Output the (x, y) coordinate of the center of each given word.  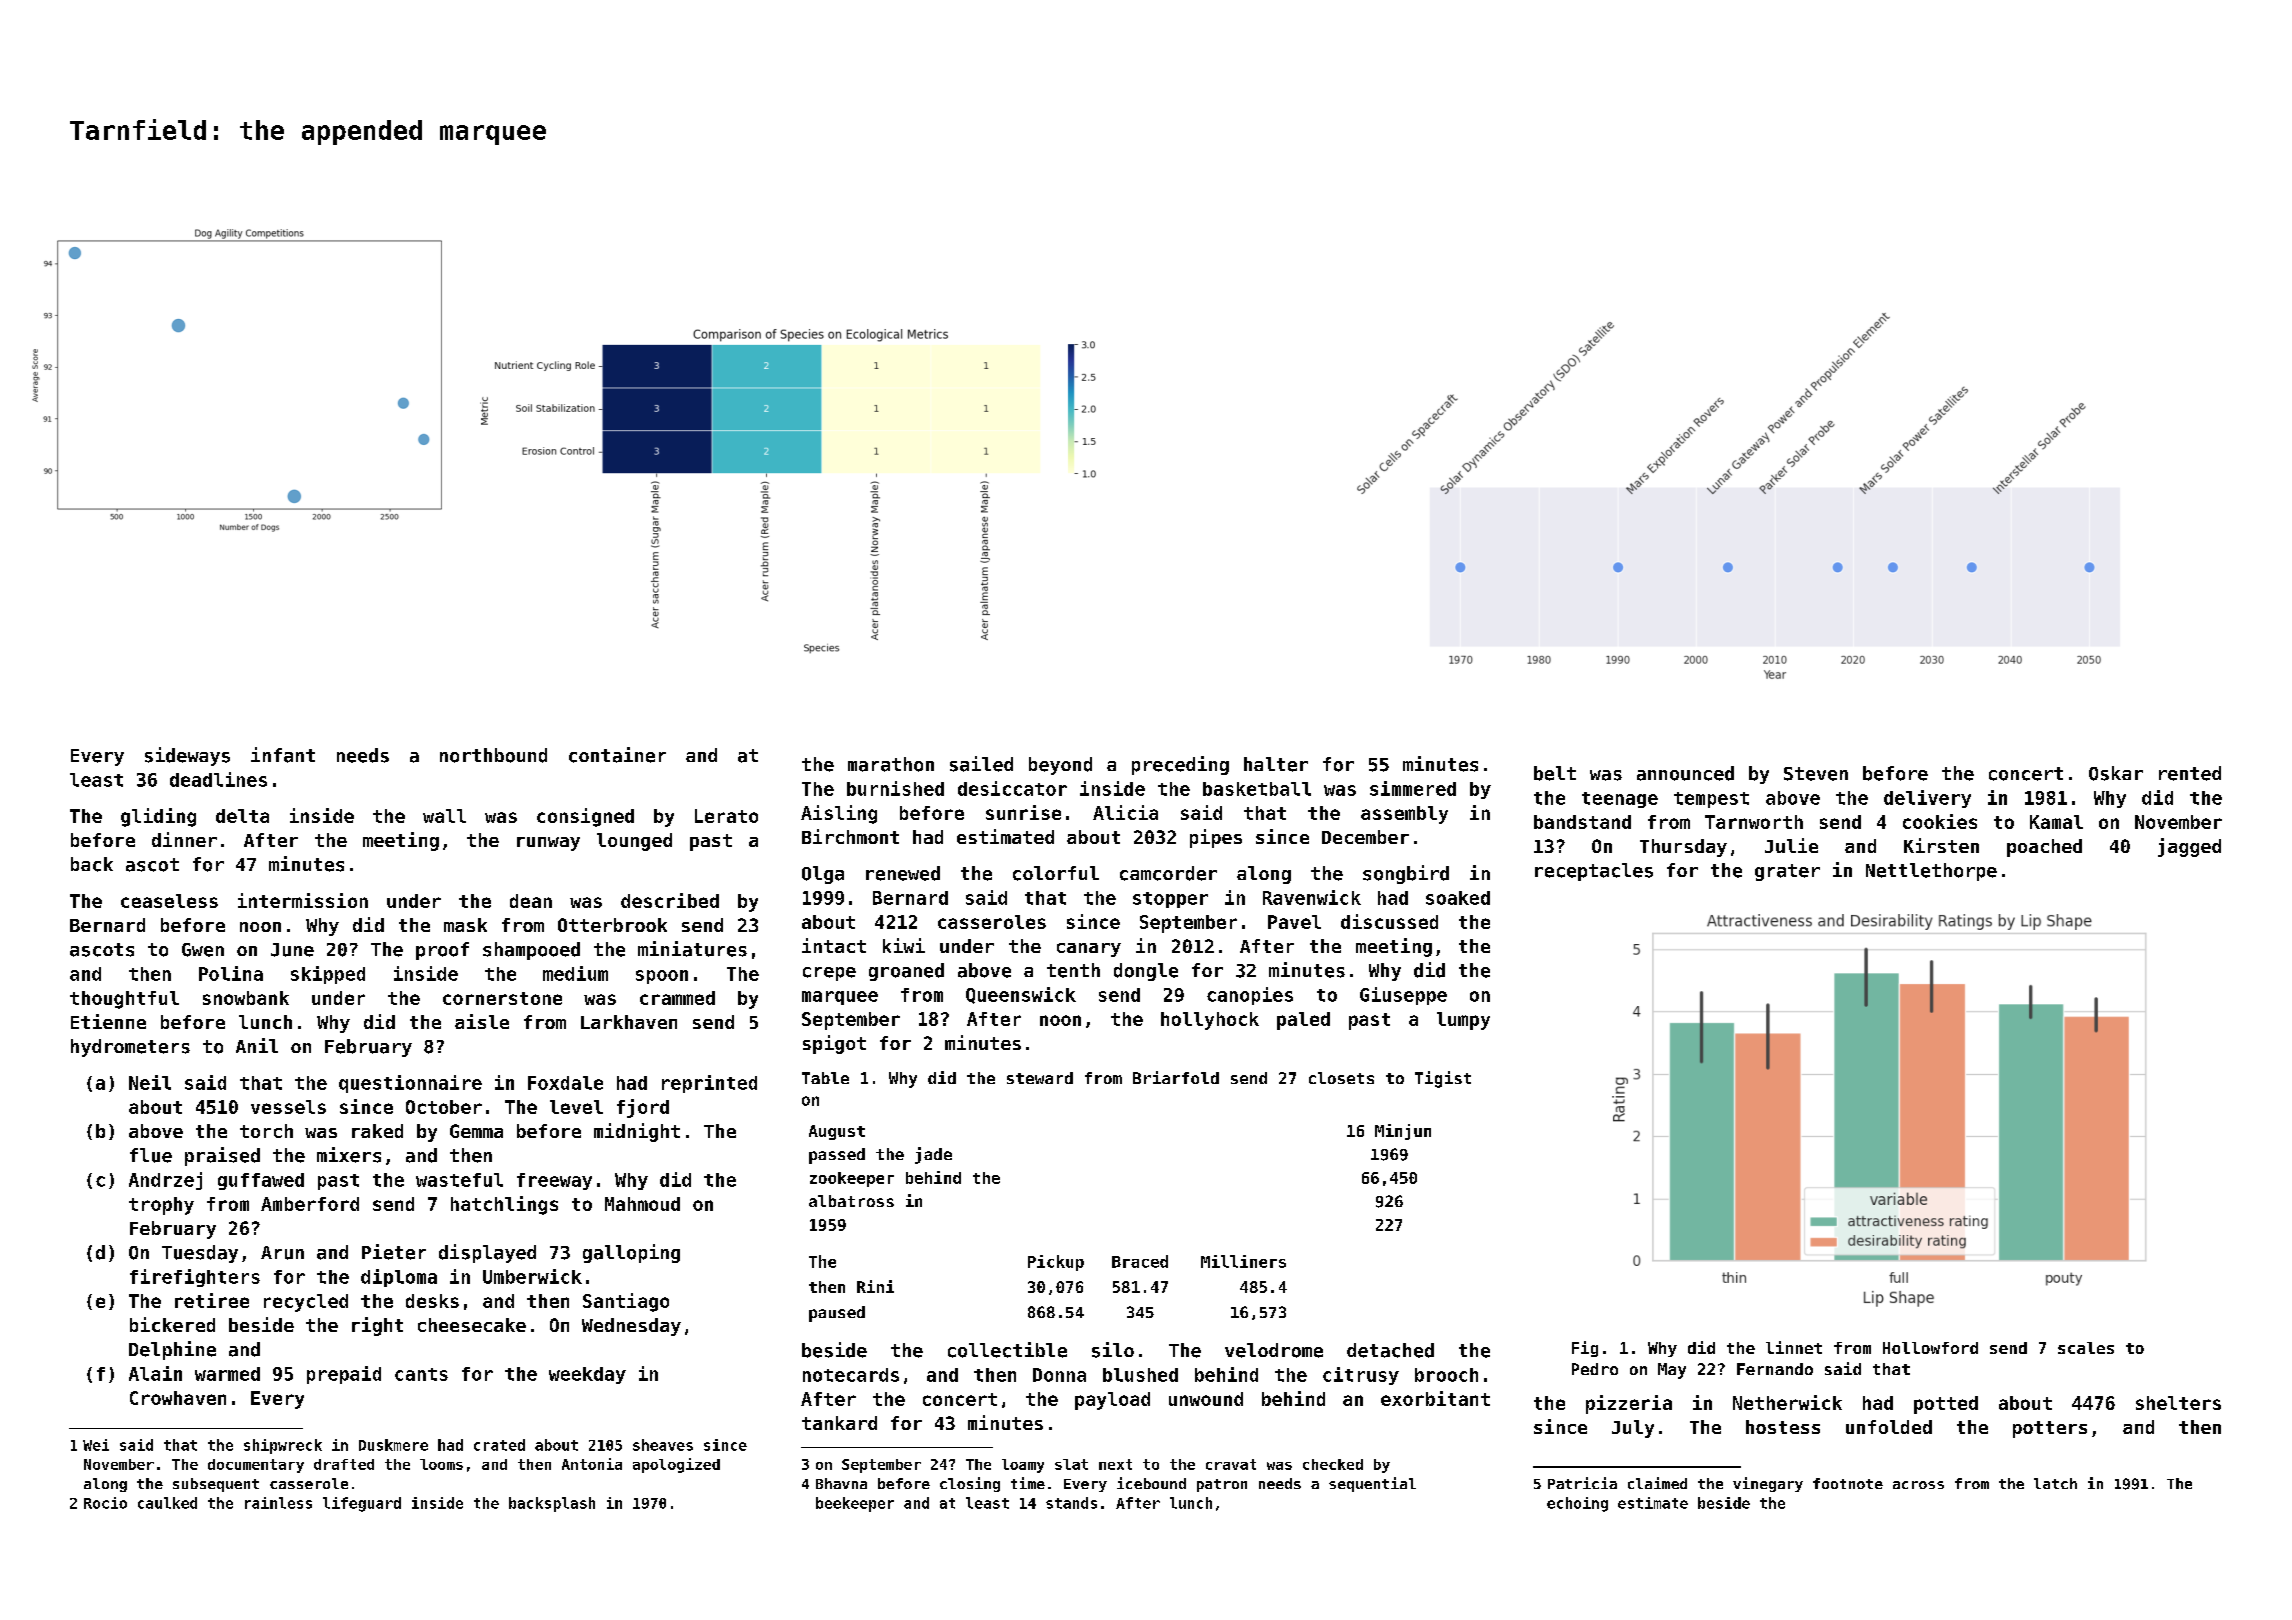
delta (242, 816)
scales (2086, 1348)
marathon (891, 764)
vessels (288, 1107)
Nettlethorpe (1931, 872)
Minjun (1403, 1132)
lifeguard (362, 1504)
